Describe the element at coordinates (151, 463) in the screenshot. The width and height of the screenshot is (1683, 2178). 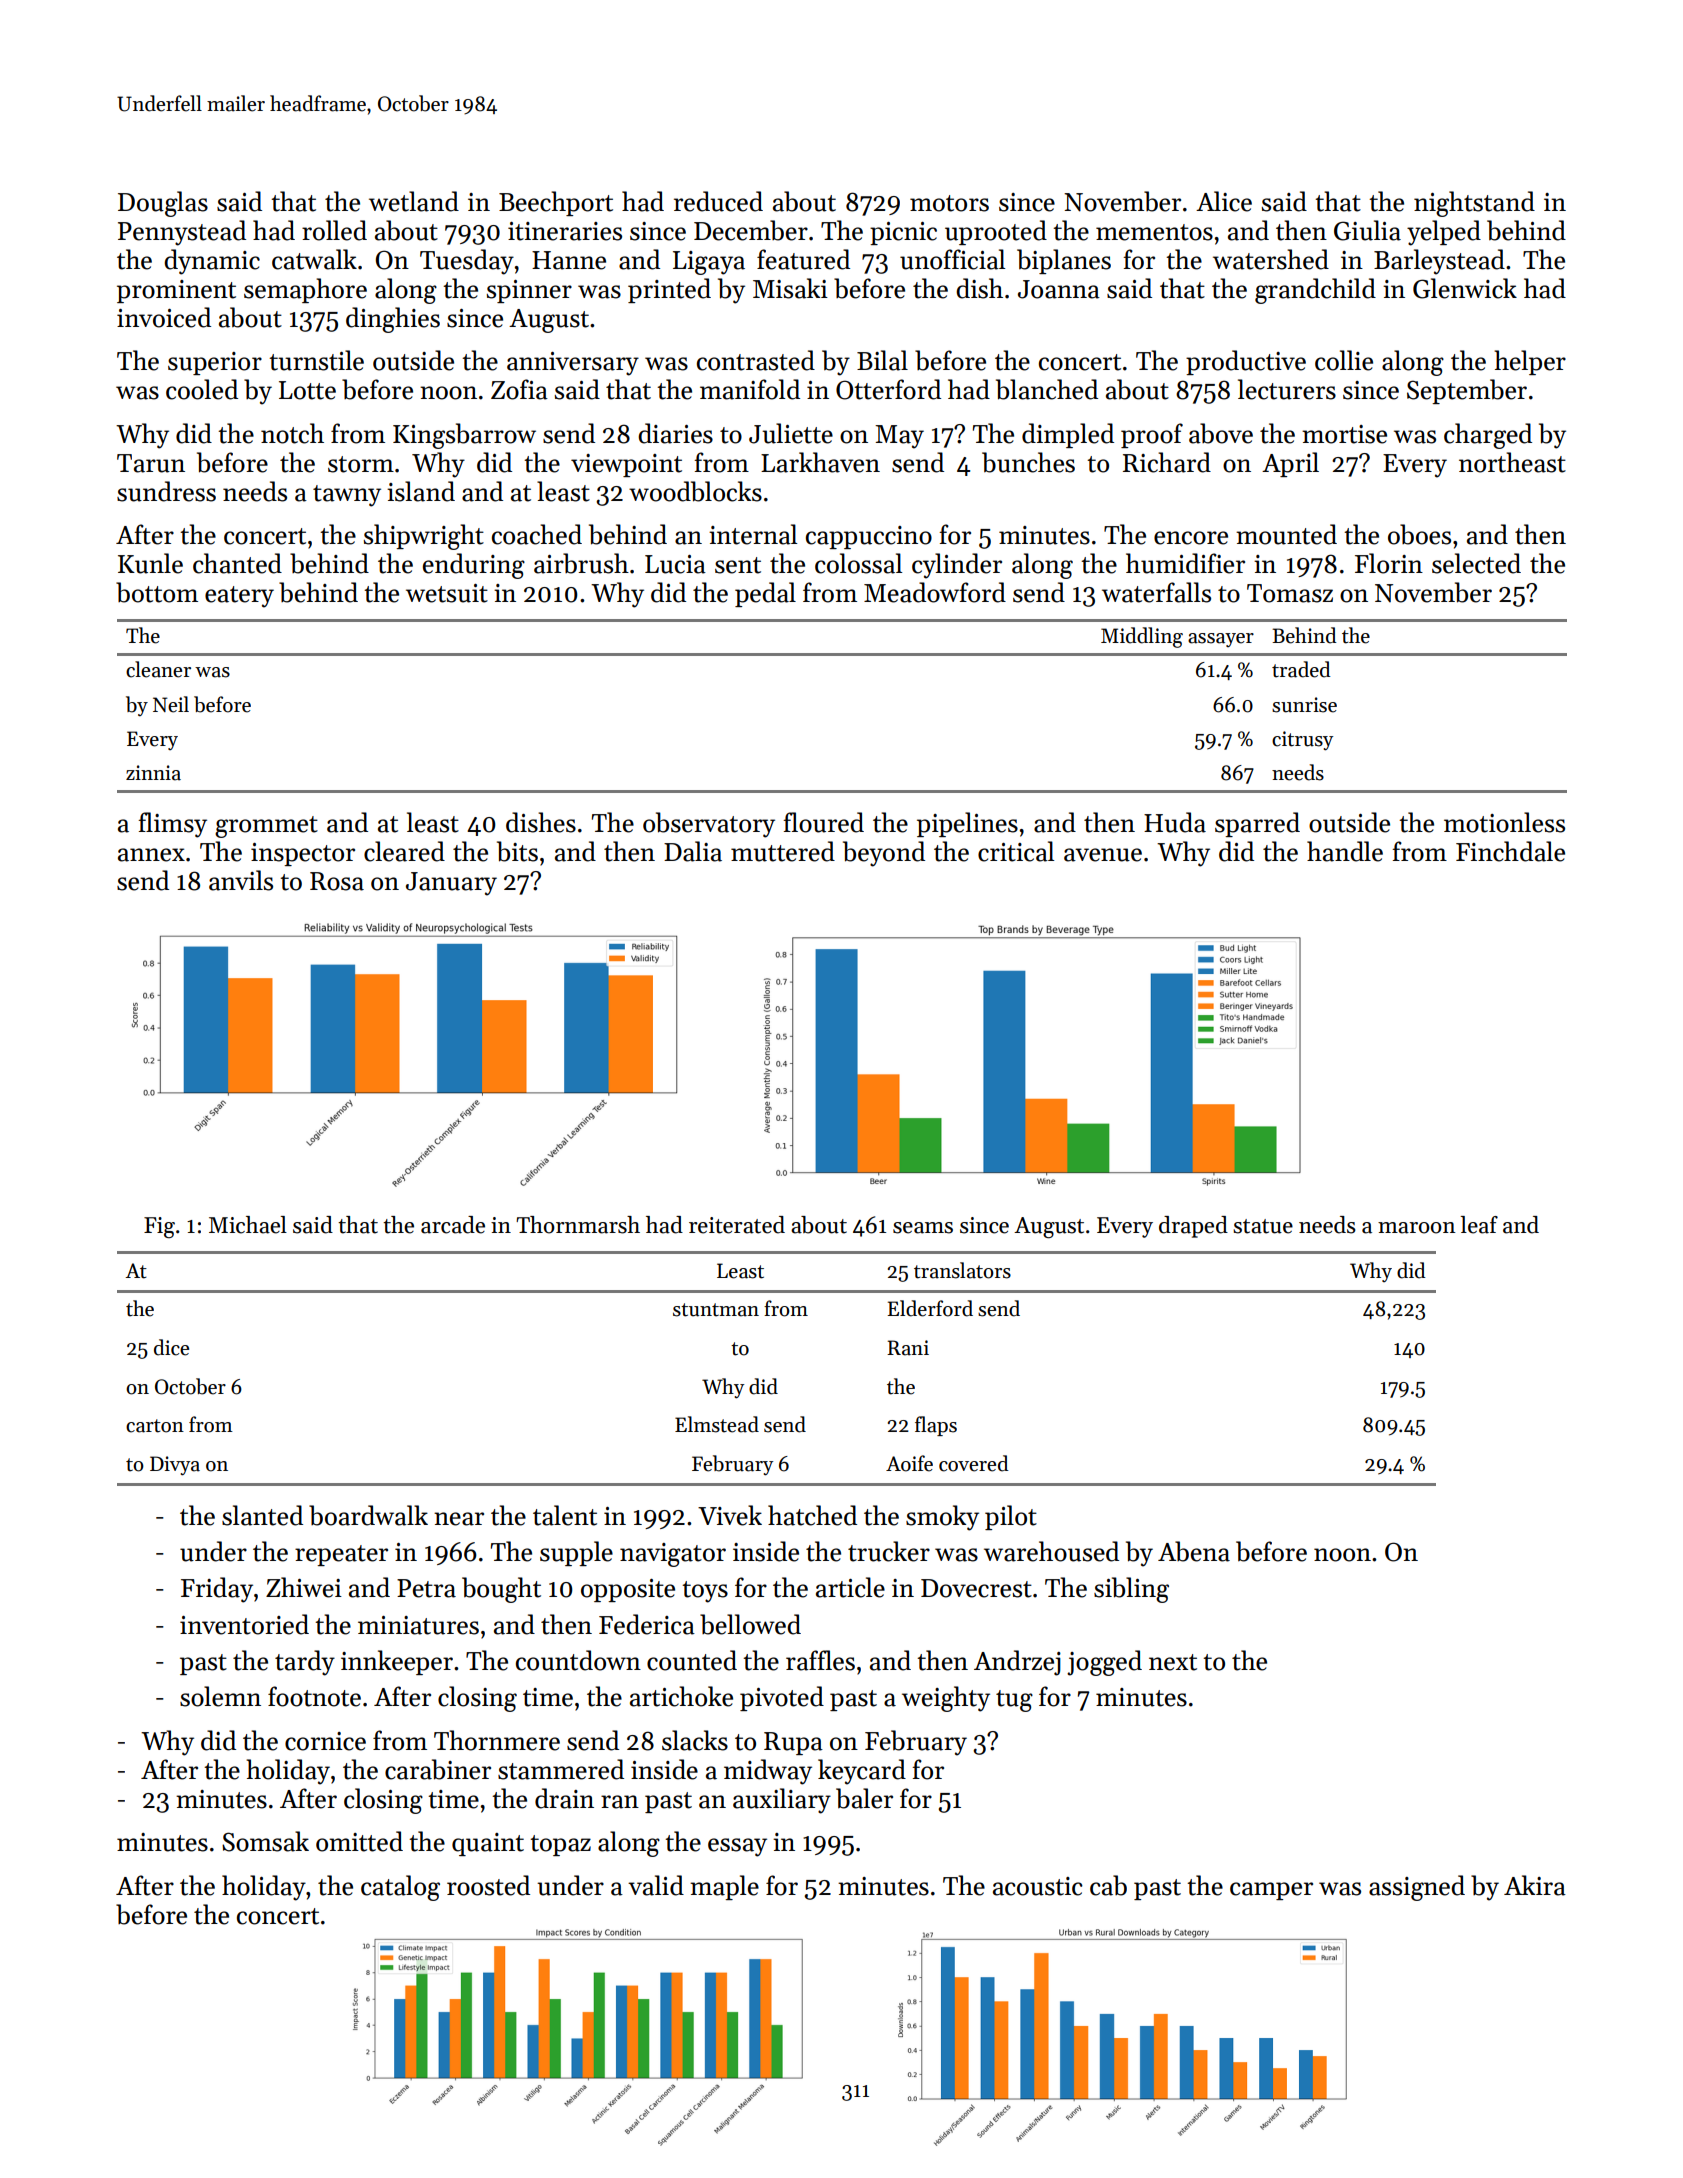
I see `Tarun` at that location.
